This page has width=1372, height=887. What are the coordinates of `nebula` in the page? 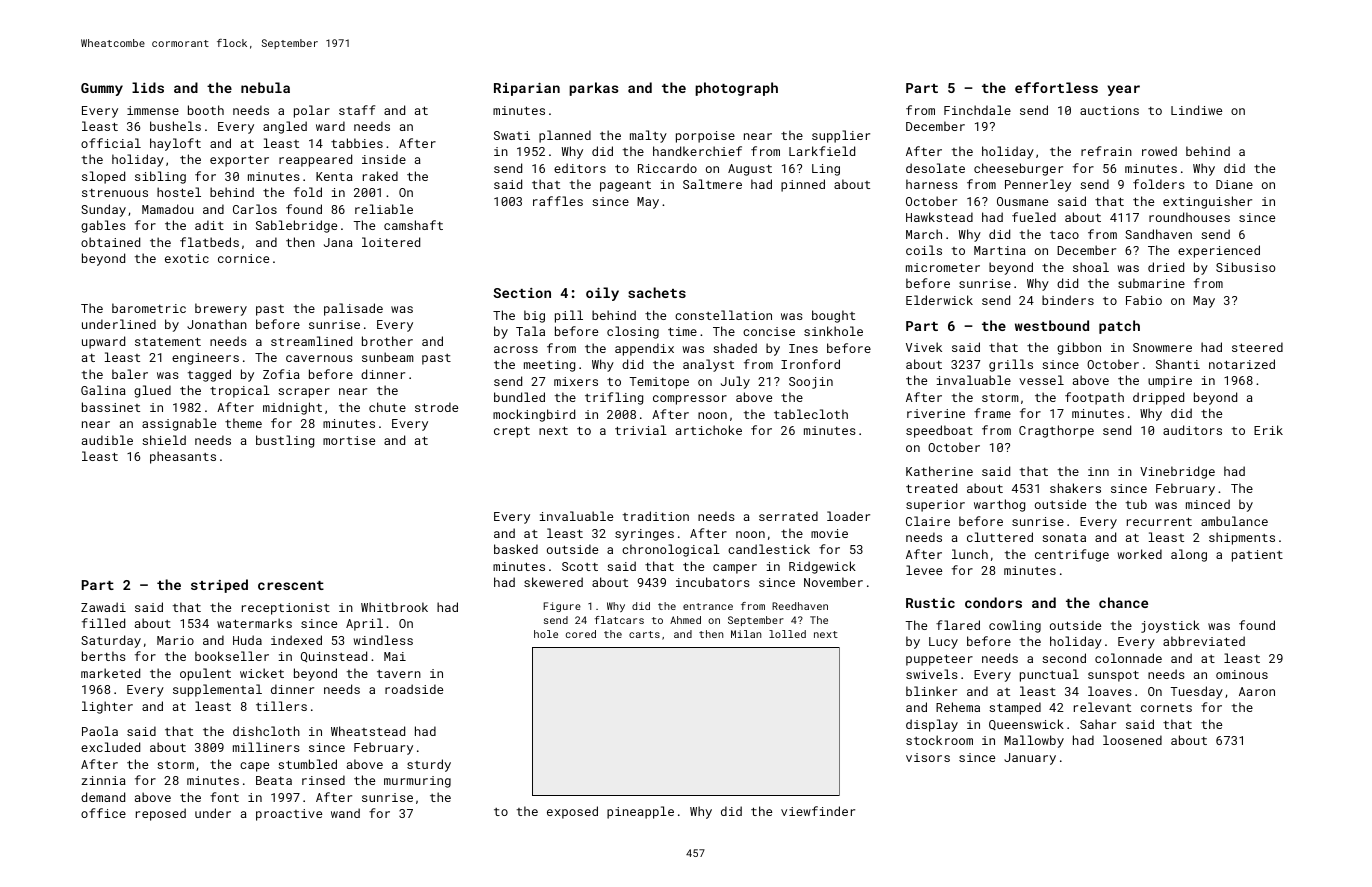 It's located at (265, 87).
